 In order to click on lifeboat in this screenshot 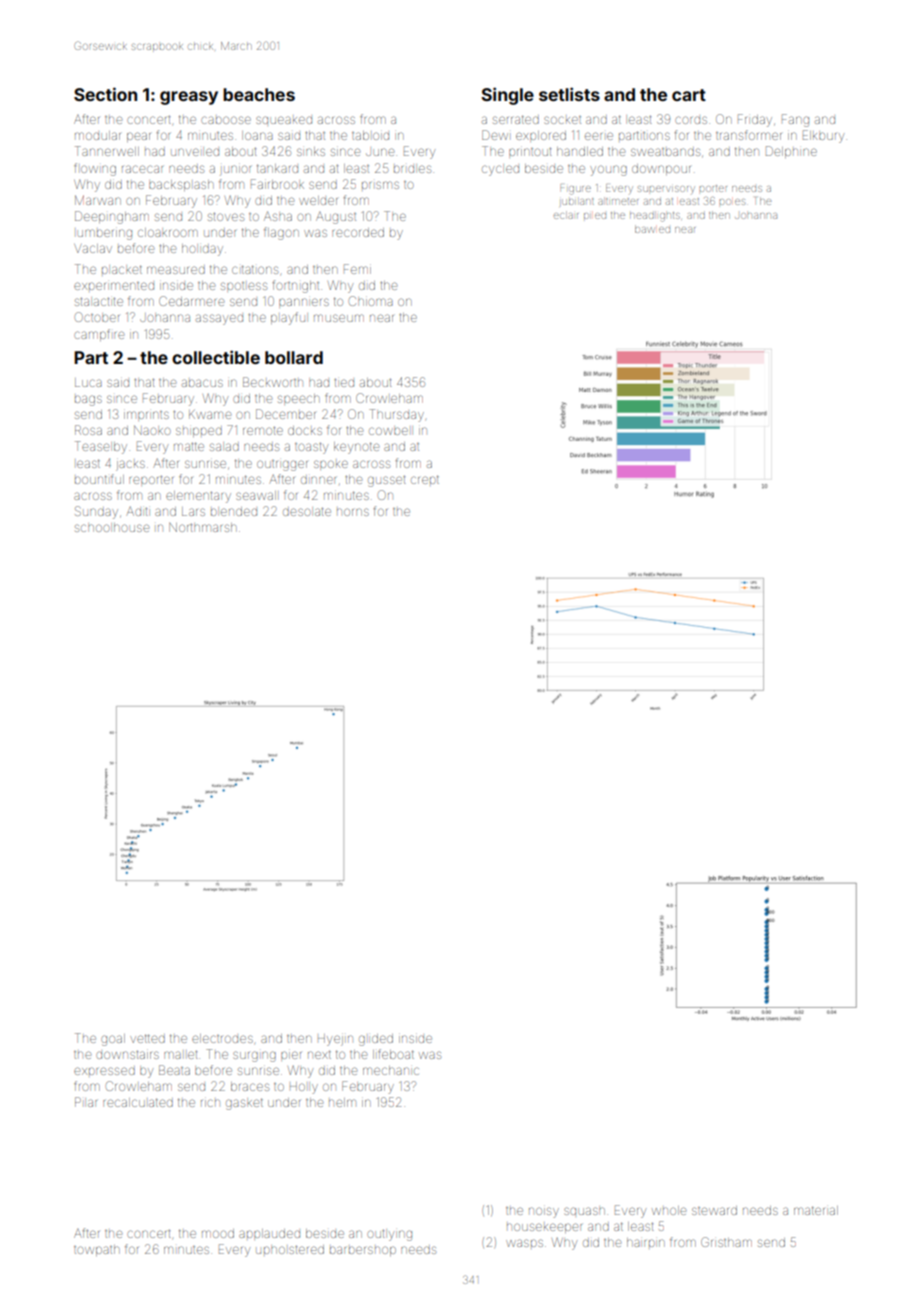, I will do `click(393, 1054)`.
